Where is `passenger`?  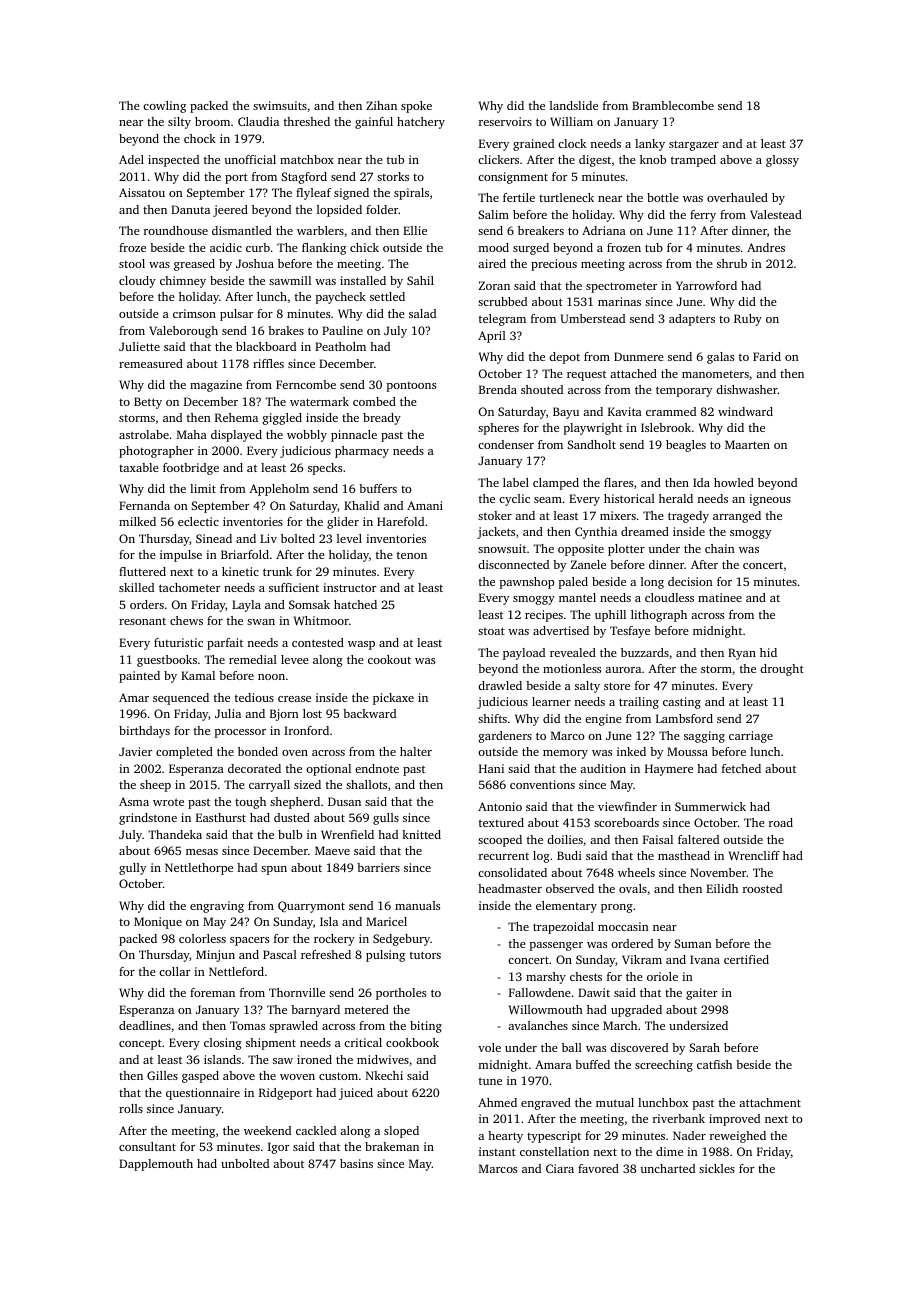
passenger is located at coordinates (556, 946).
